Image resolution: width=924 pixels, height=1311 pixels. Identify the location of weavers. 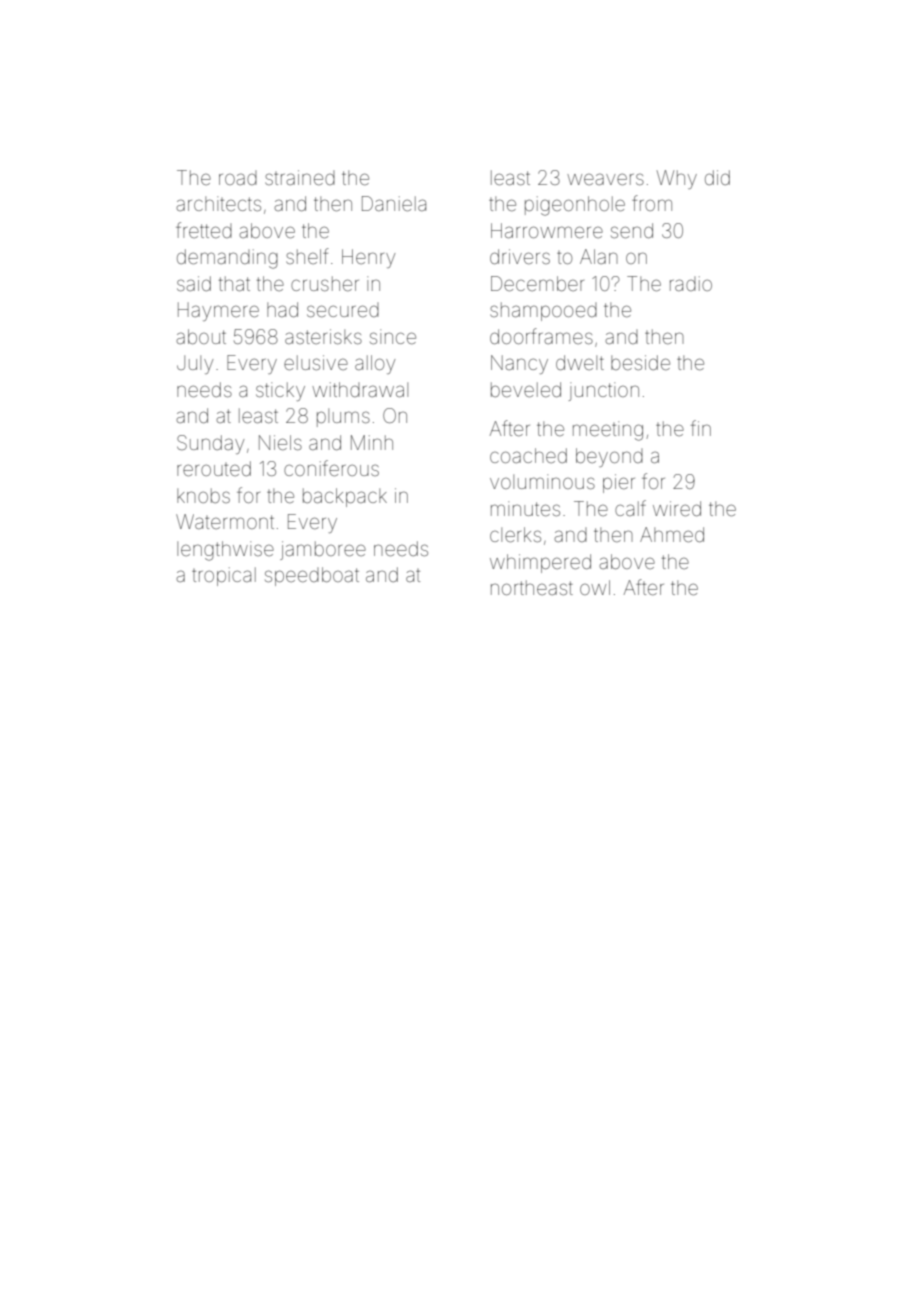
(605, 179).
